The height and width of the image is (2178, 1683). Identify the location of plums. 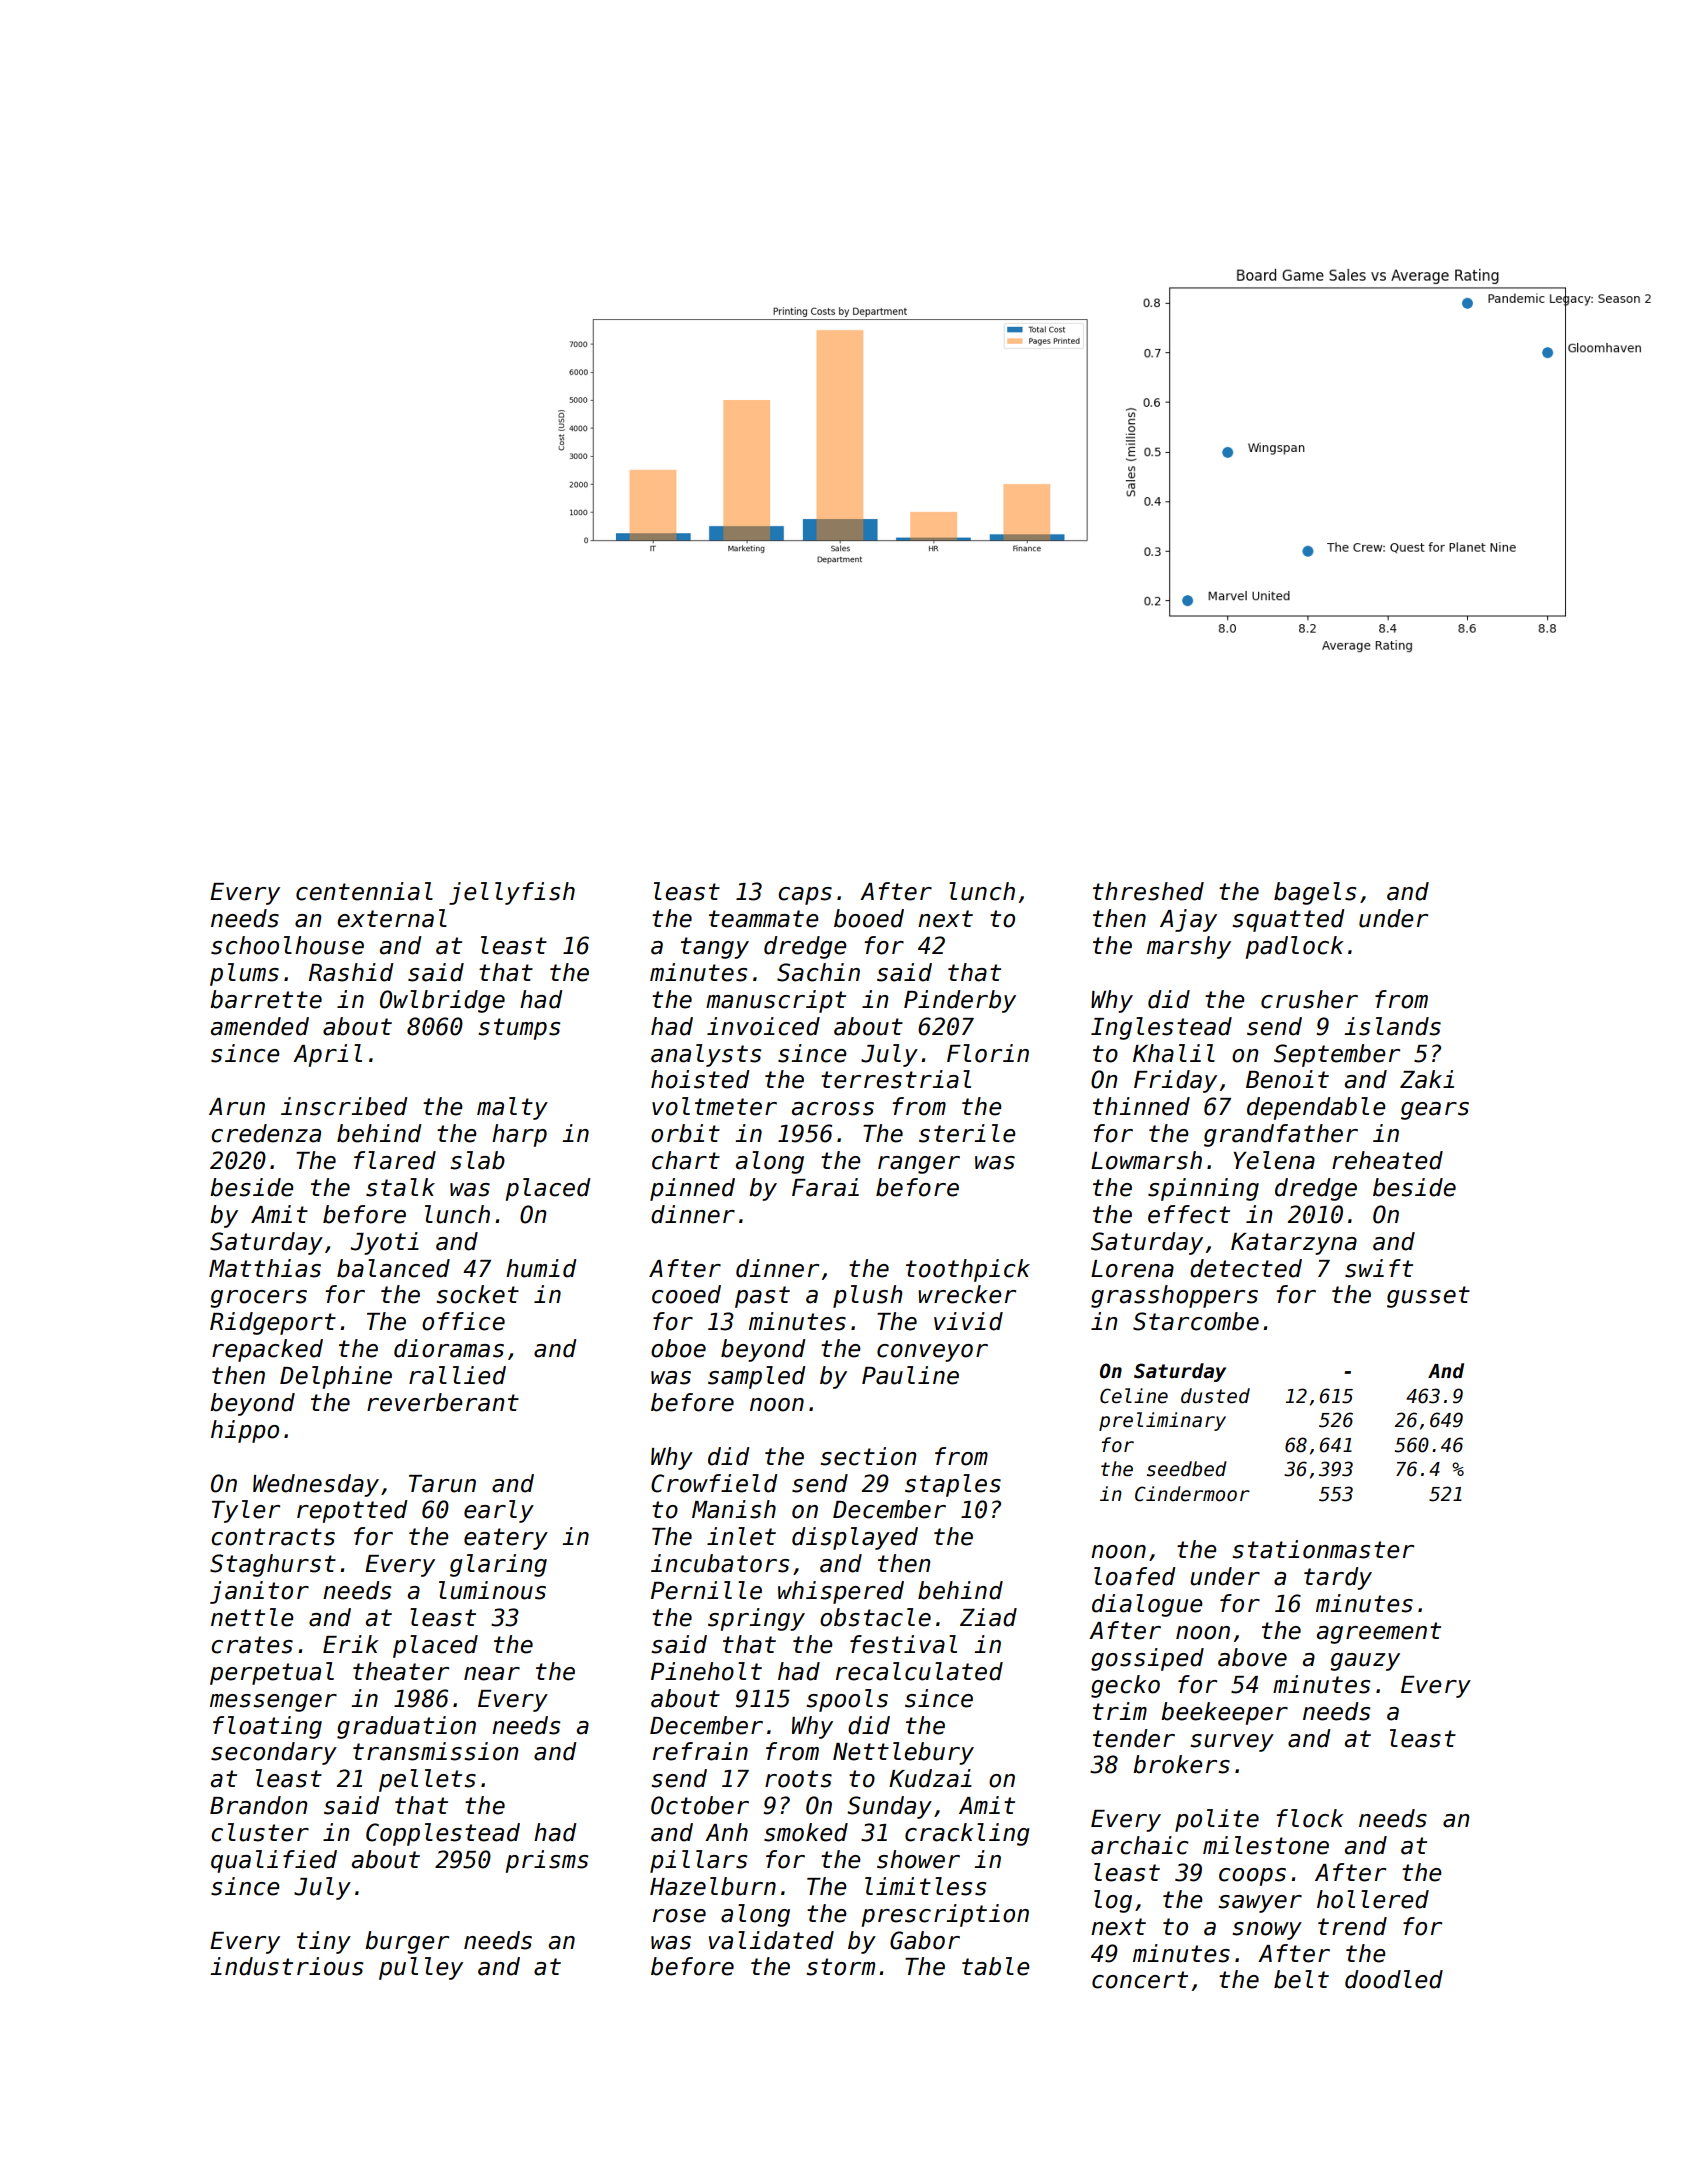
(244, 974).
